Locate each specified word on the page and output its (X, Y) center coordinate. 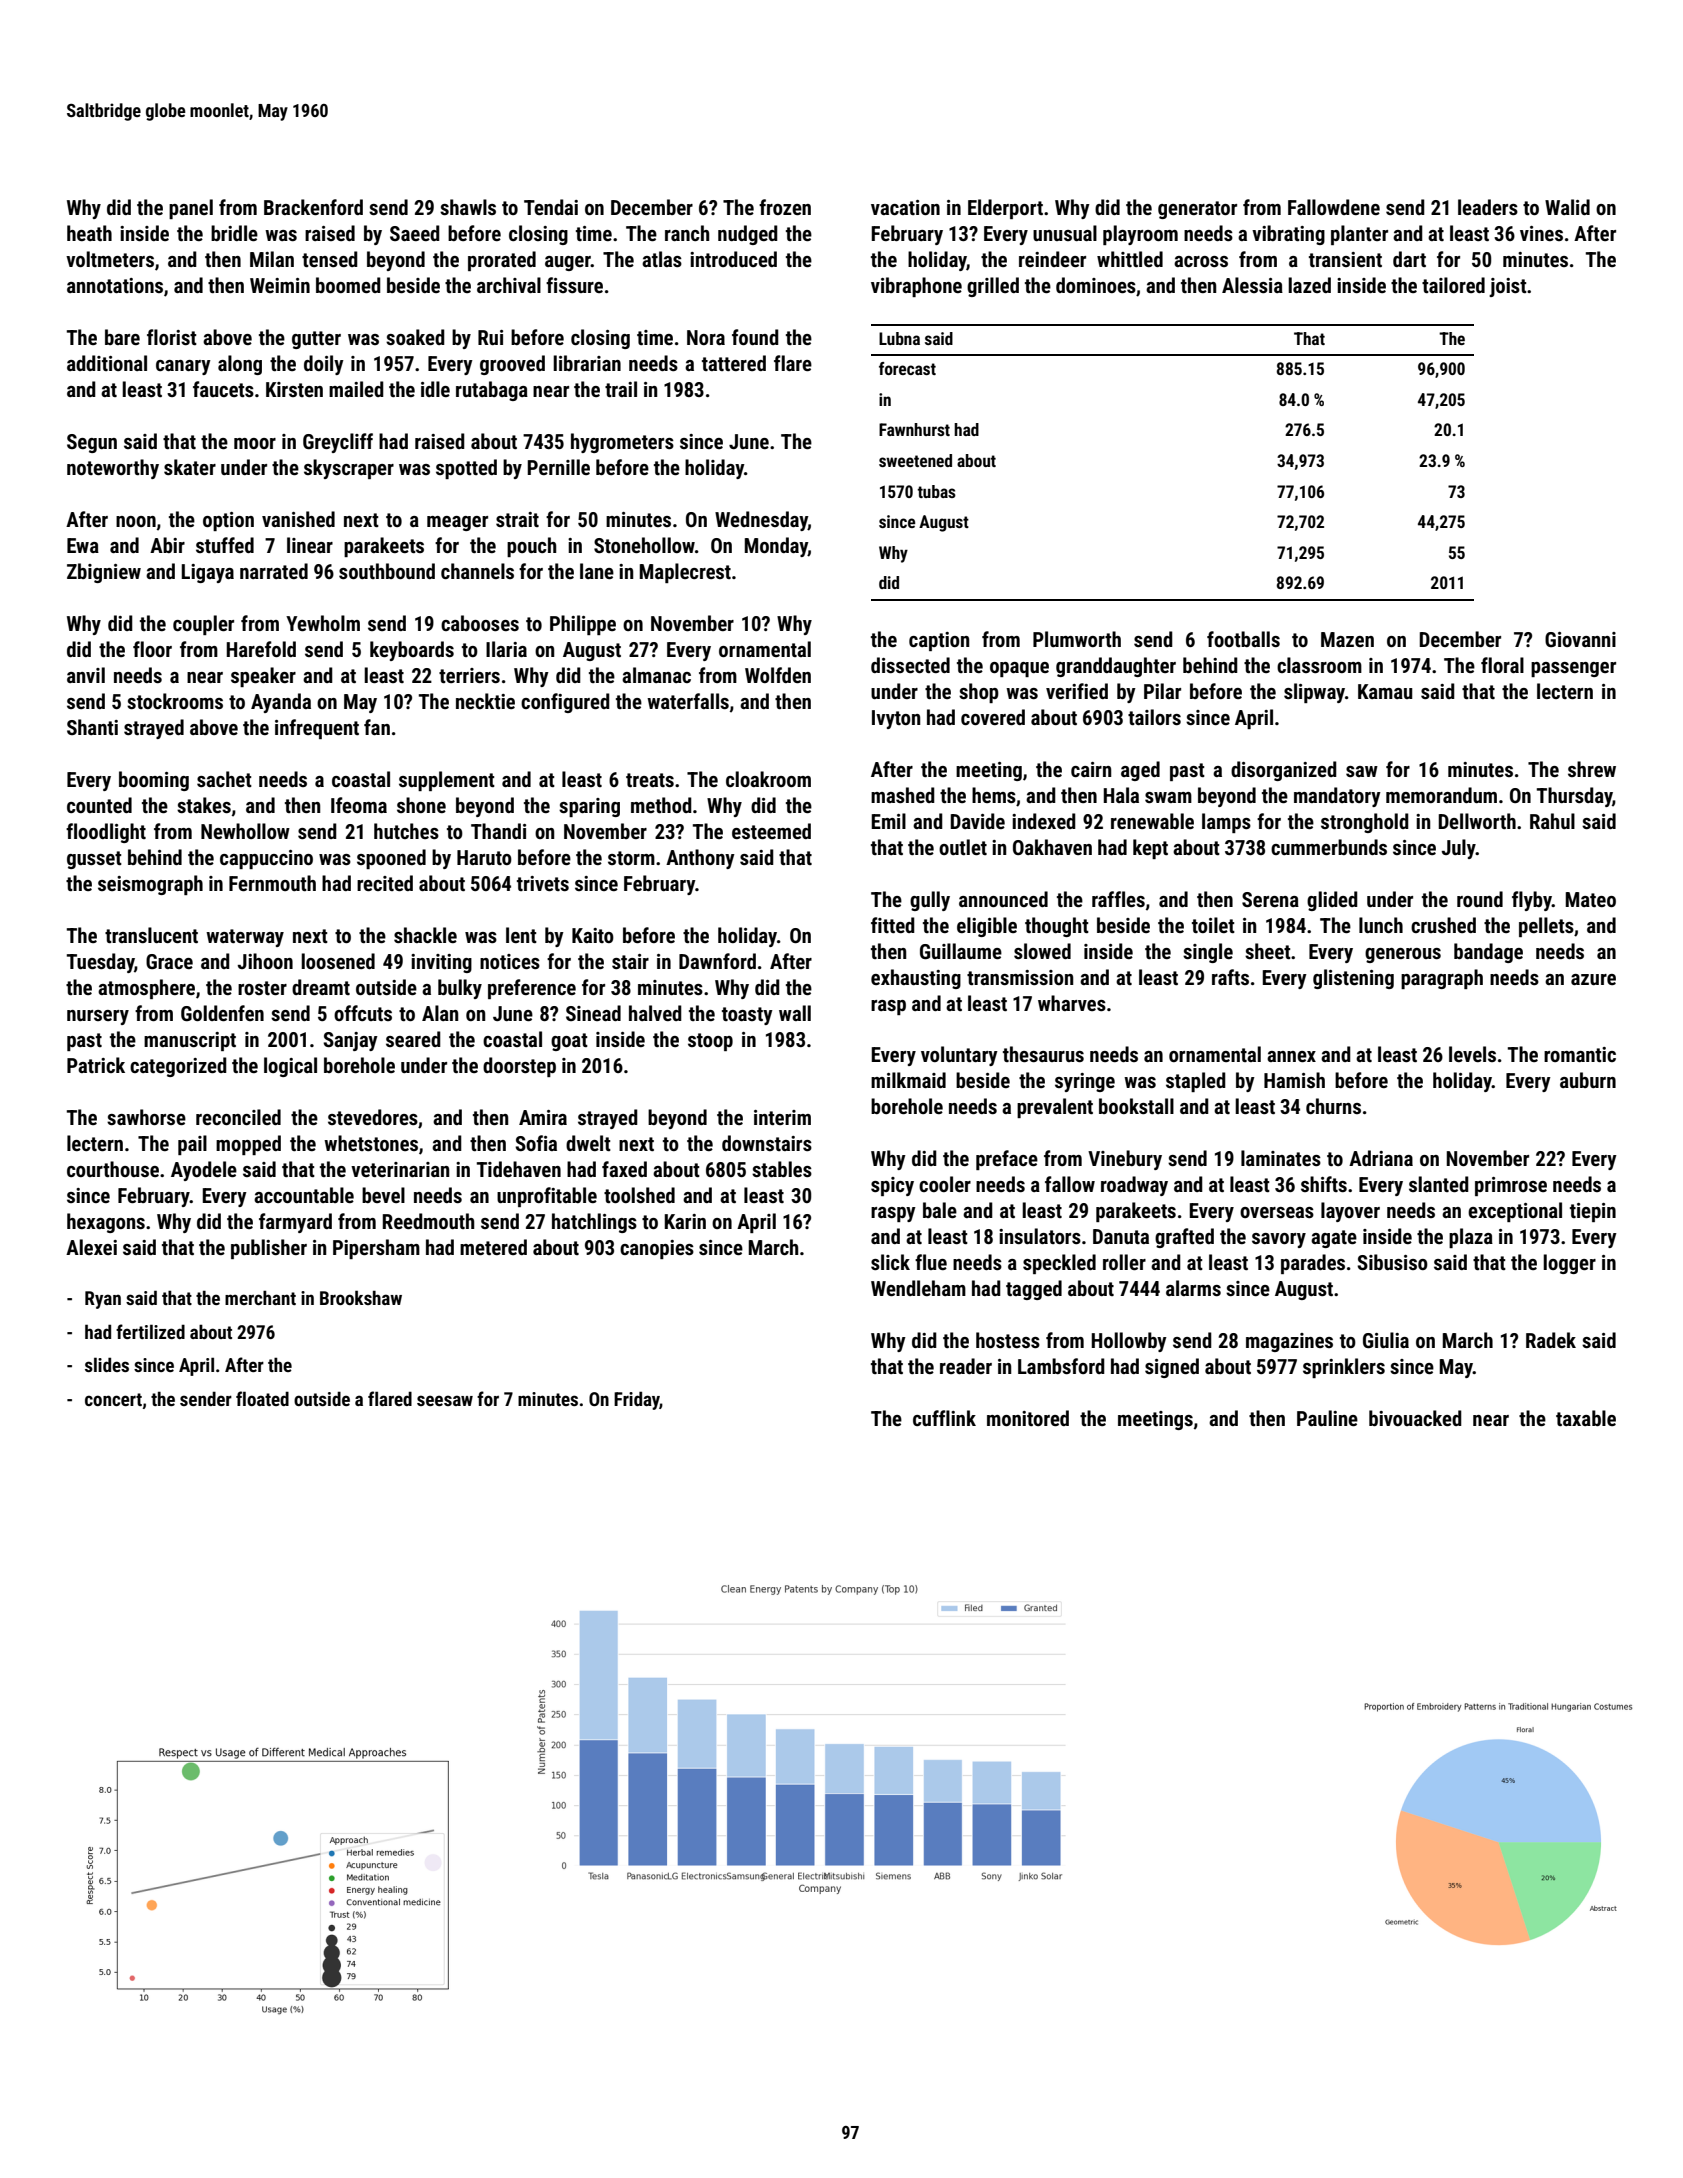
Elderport (1005, 209)
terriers (469, 675)
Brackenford (313, 207)
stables (782, 1169)
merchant (260, 1297)
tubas (937, 491)
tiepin (1593, 1212)
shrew (1592, 769)
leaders (1488, 207)
